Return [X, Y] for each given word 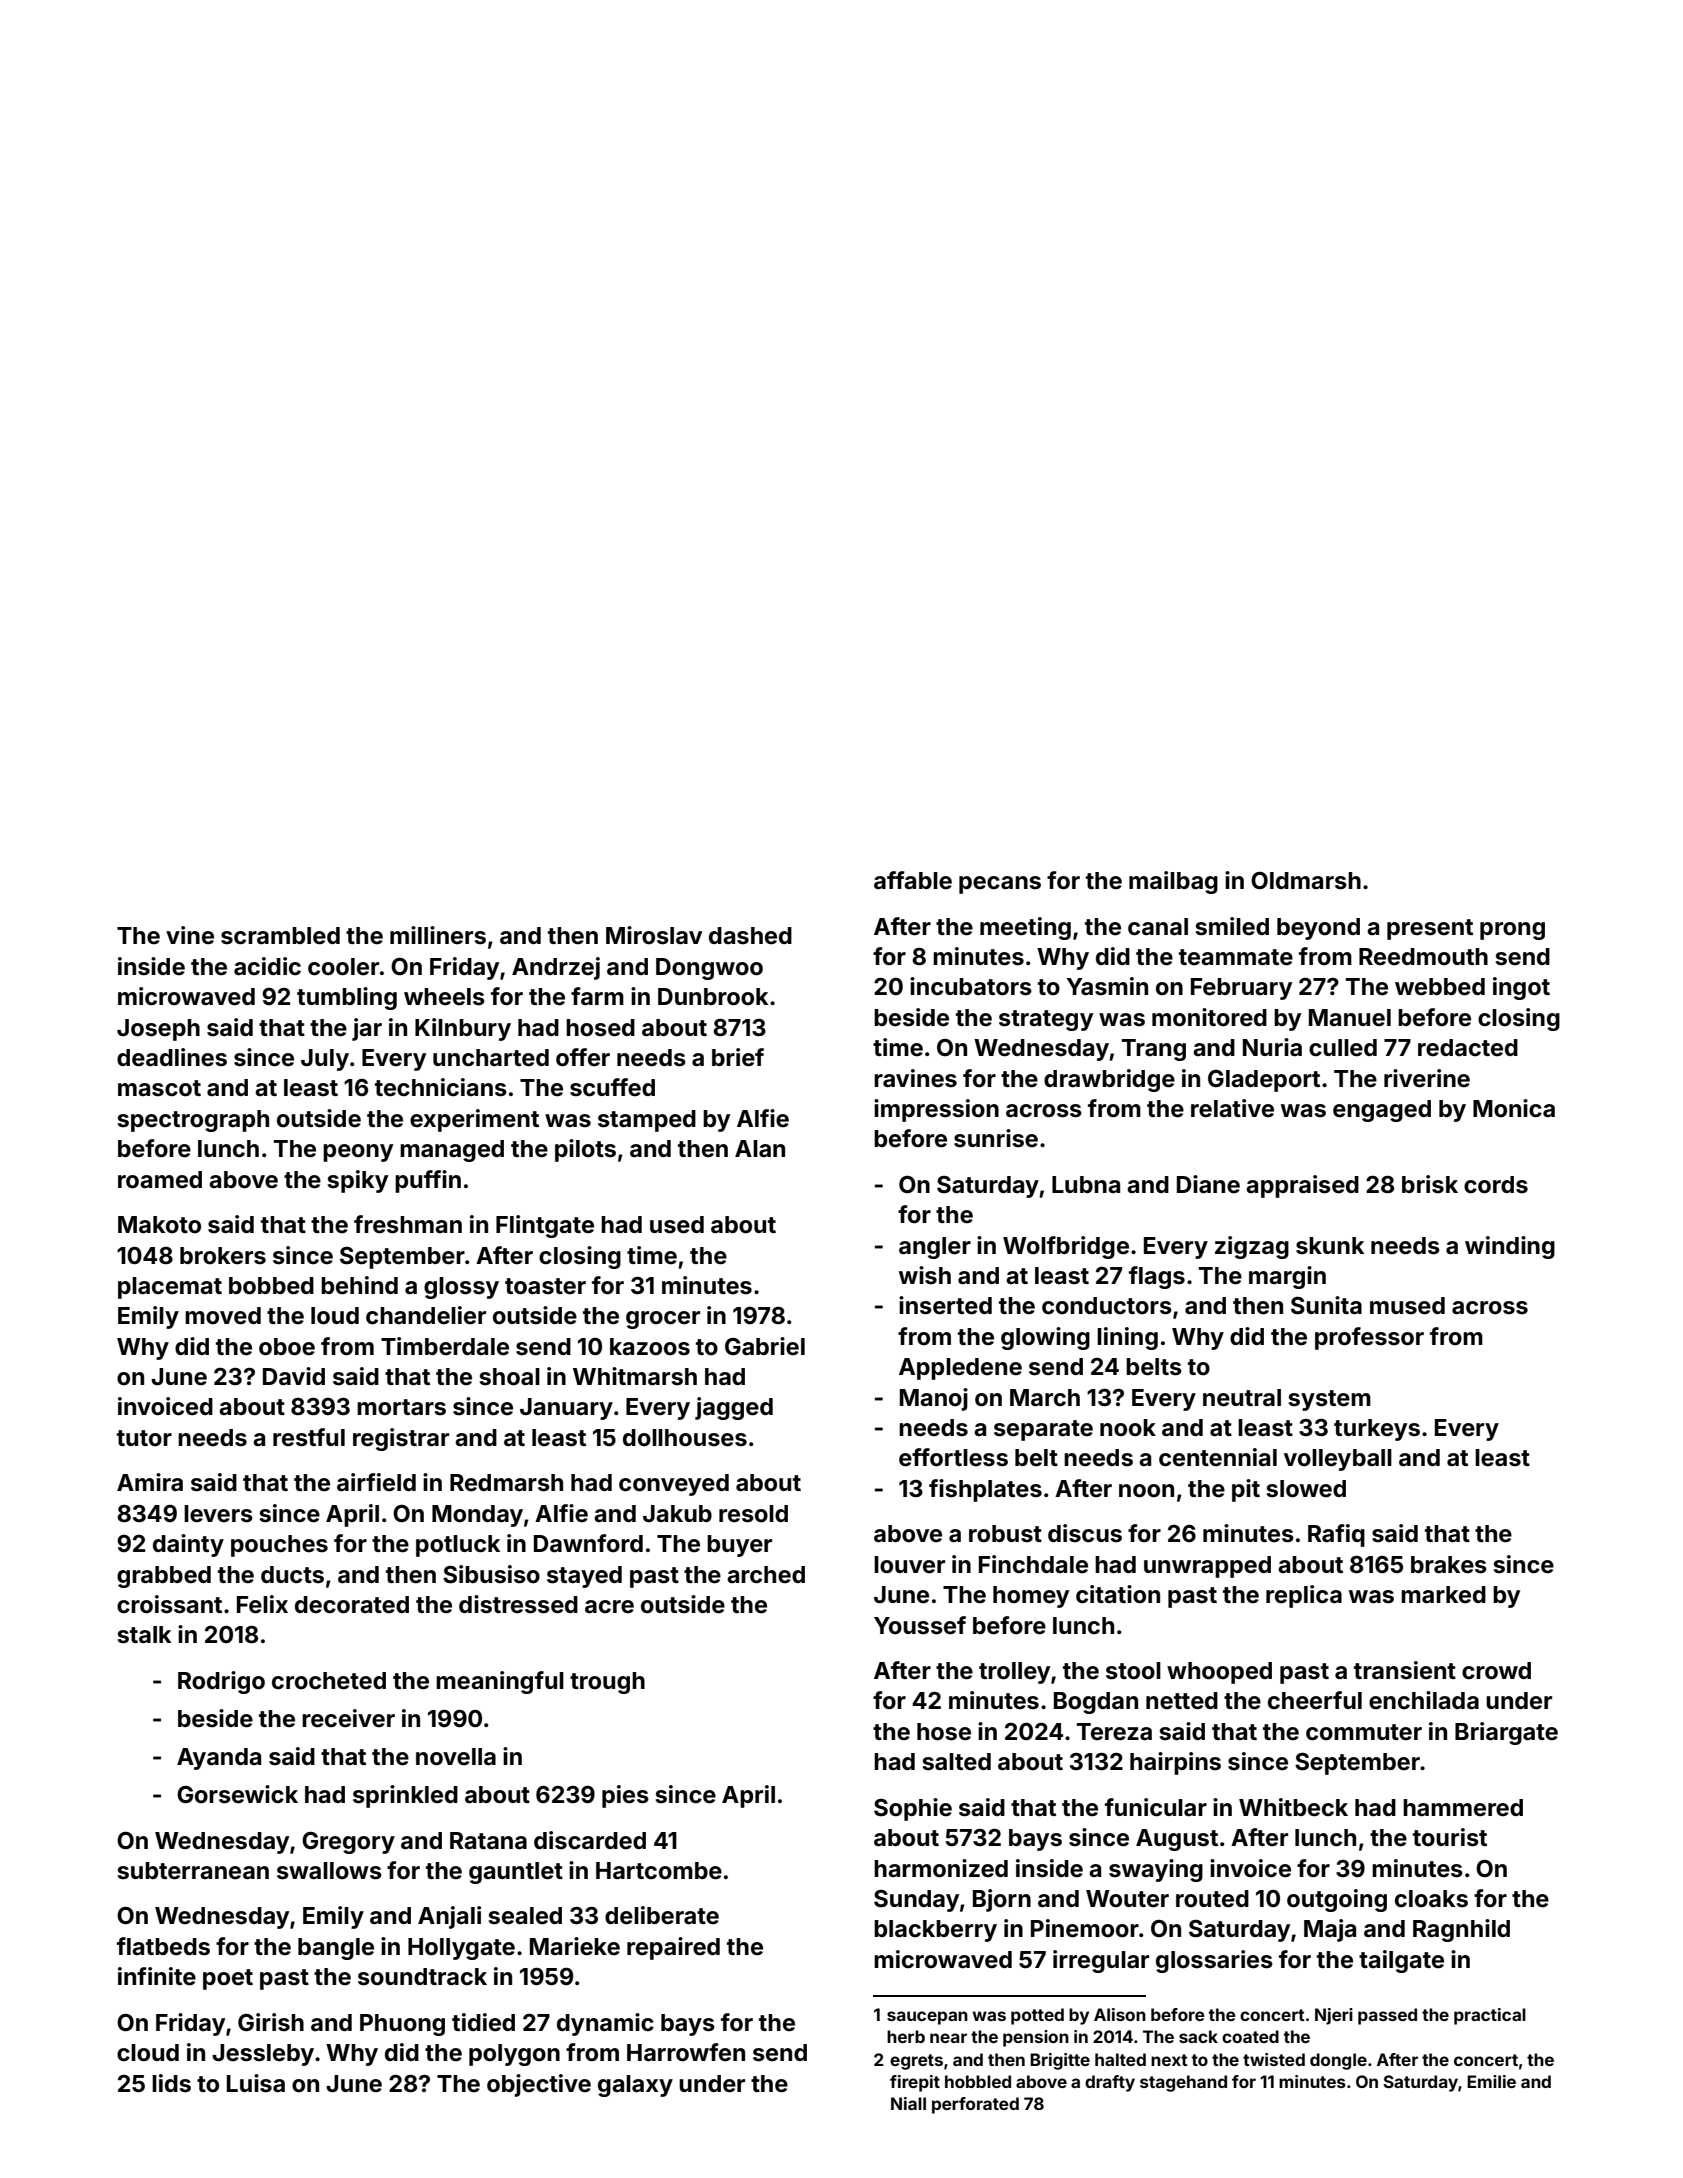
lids [171, 2083]
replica [1304, 1596]
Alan [760, 1148]
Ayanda [219, 1759]
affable [913, 880]
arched [766, 1575]
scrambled [280, 936]
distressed [518, 1604]
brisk [1430, 1184]
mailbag [1173, 882]
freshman [408, 1224]
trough [607, 1683]
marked [1443, 1595]
